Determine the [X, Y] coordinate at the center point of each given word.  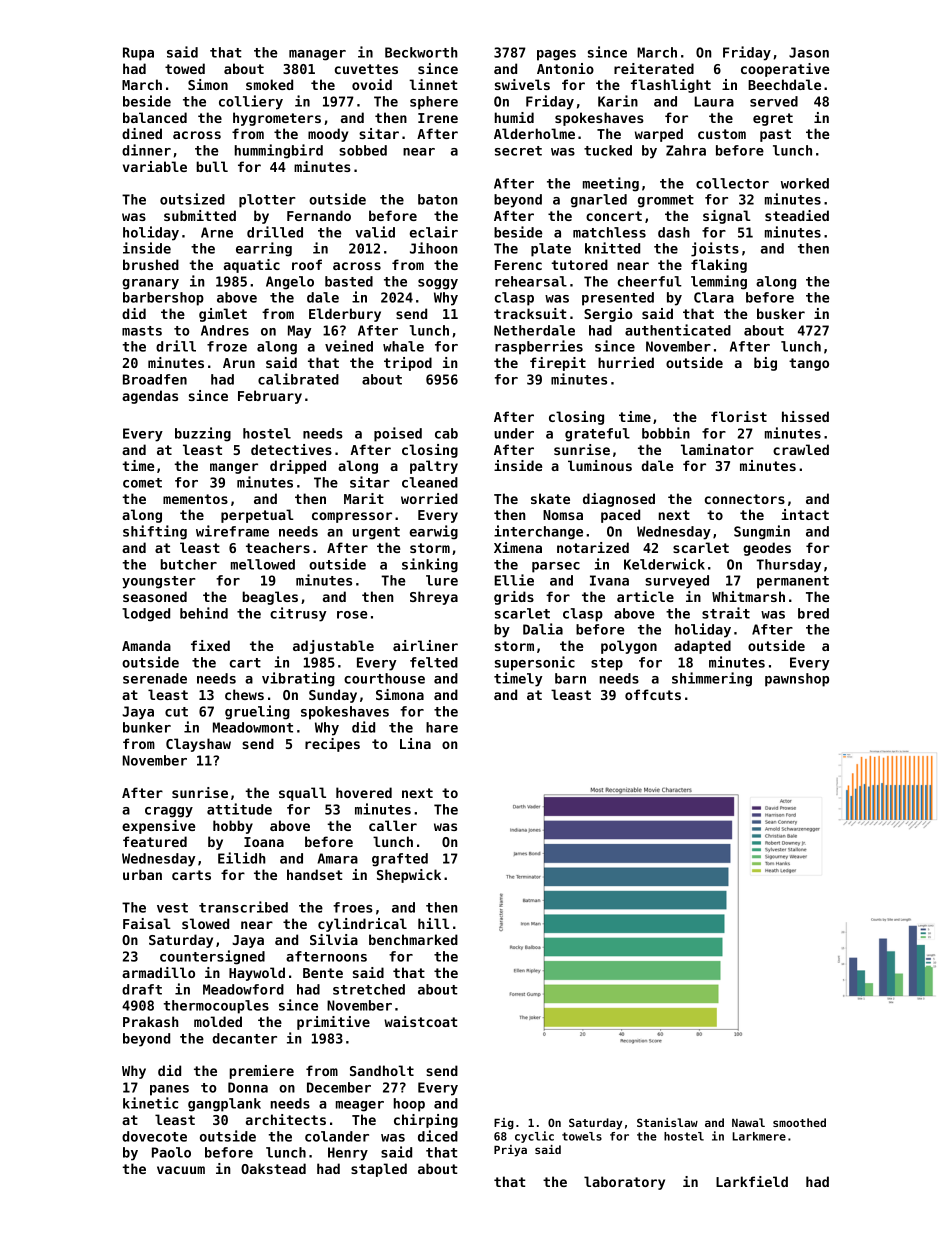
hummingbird [279, 151]
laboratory [624, 1183]
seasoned [155, 596]
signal [727, 217]
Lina [415, 743]
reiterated [654, 68]
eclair [434, 232]
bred [813, 613]
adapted [702, 647]
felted [434, 662]
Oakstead [273, 1168]
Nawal [748, 1122]
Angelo [290, 283]
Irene [438, 118]
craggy [169, 812]
